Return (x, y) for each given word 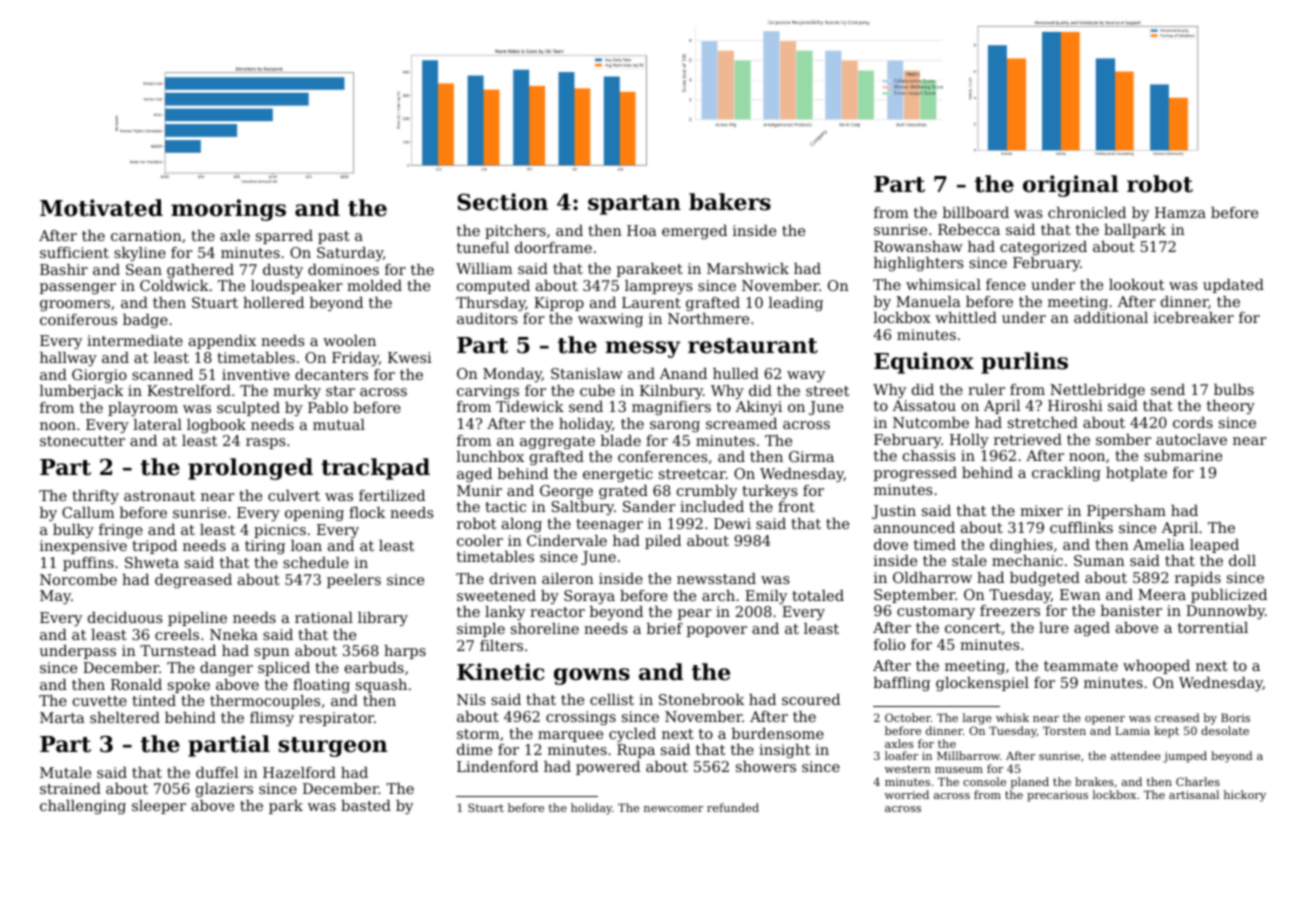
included (712, 506)
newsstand (716, 578)
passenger (78, 288)
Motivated (101, 208)
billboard (976, 212)
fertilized (392, 495)
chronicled (1087, 212)
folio (889, 644)
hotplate (1136, 474)
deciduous (125, 617)
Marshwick (748, 268)
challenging (83, 807)
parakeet (650, 270)
